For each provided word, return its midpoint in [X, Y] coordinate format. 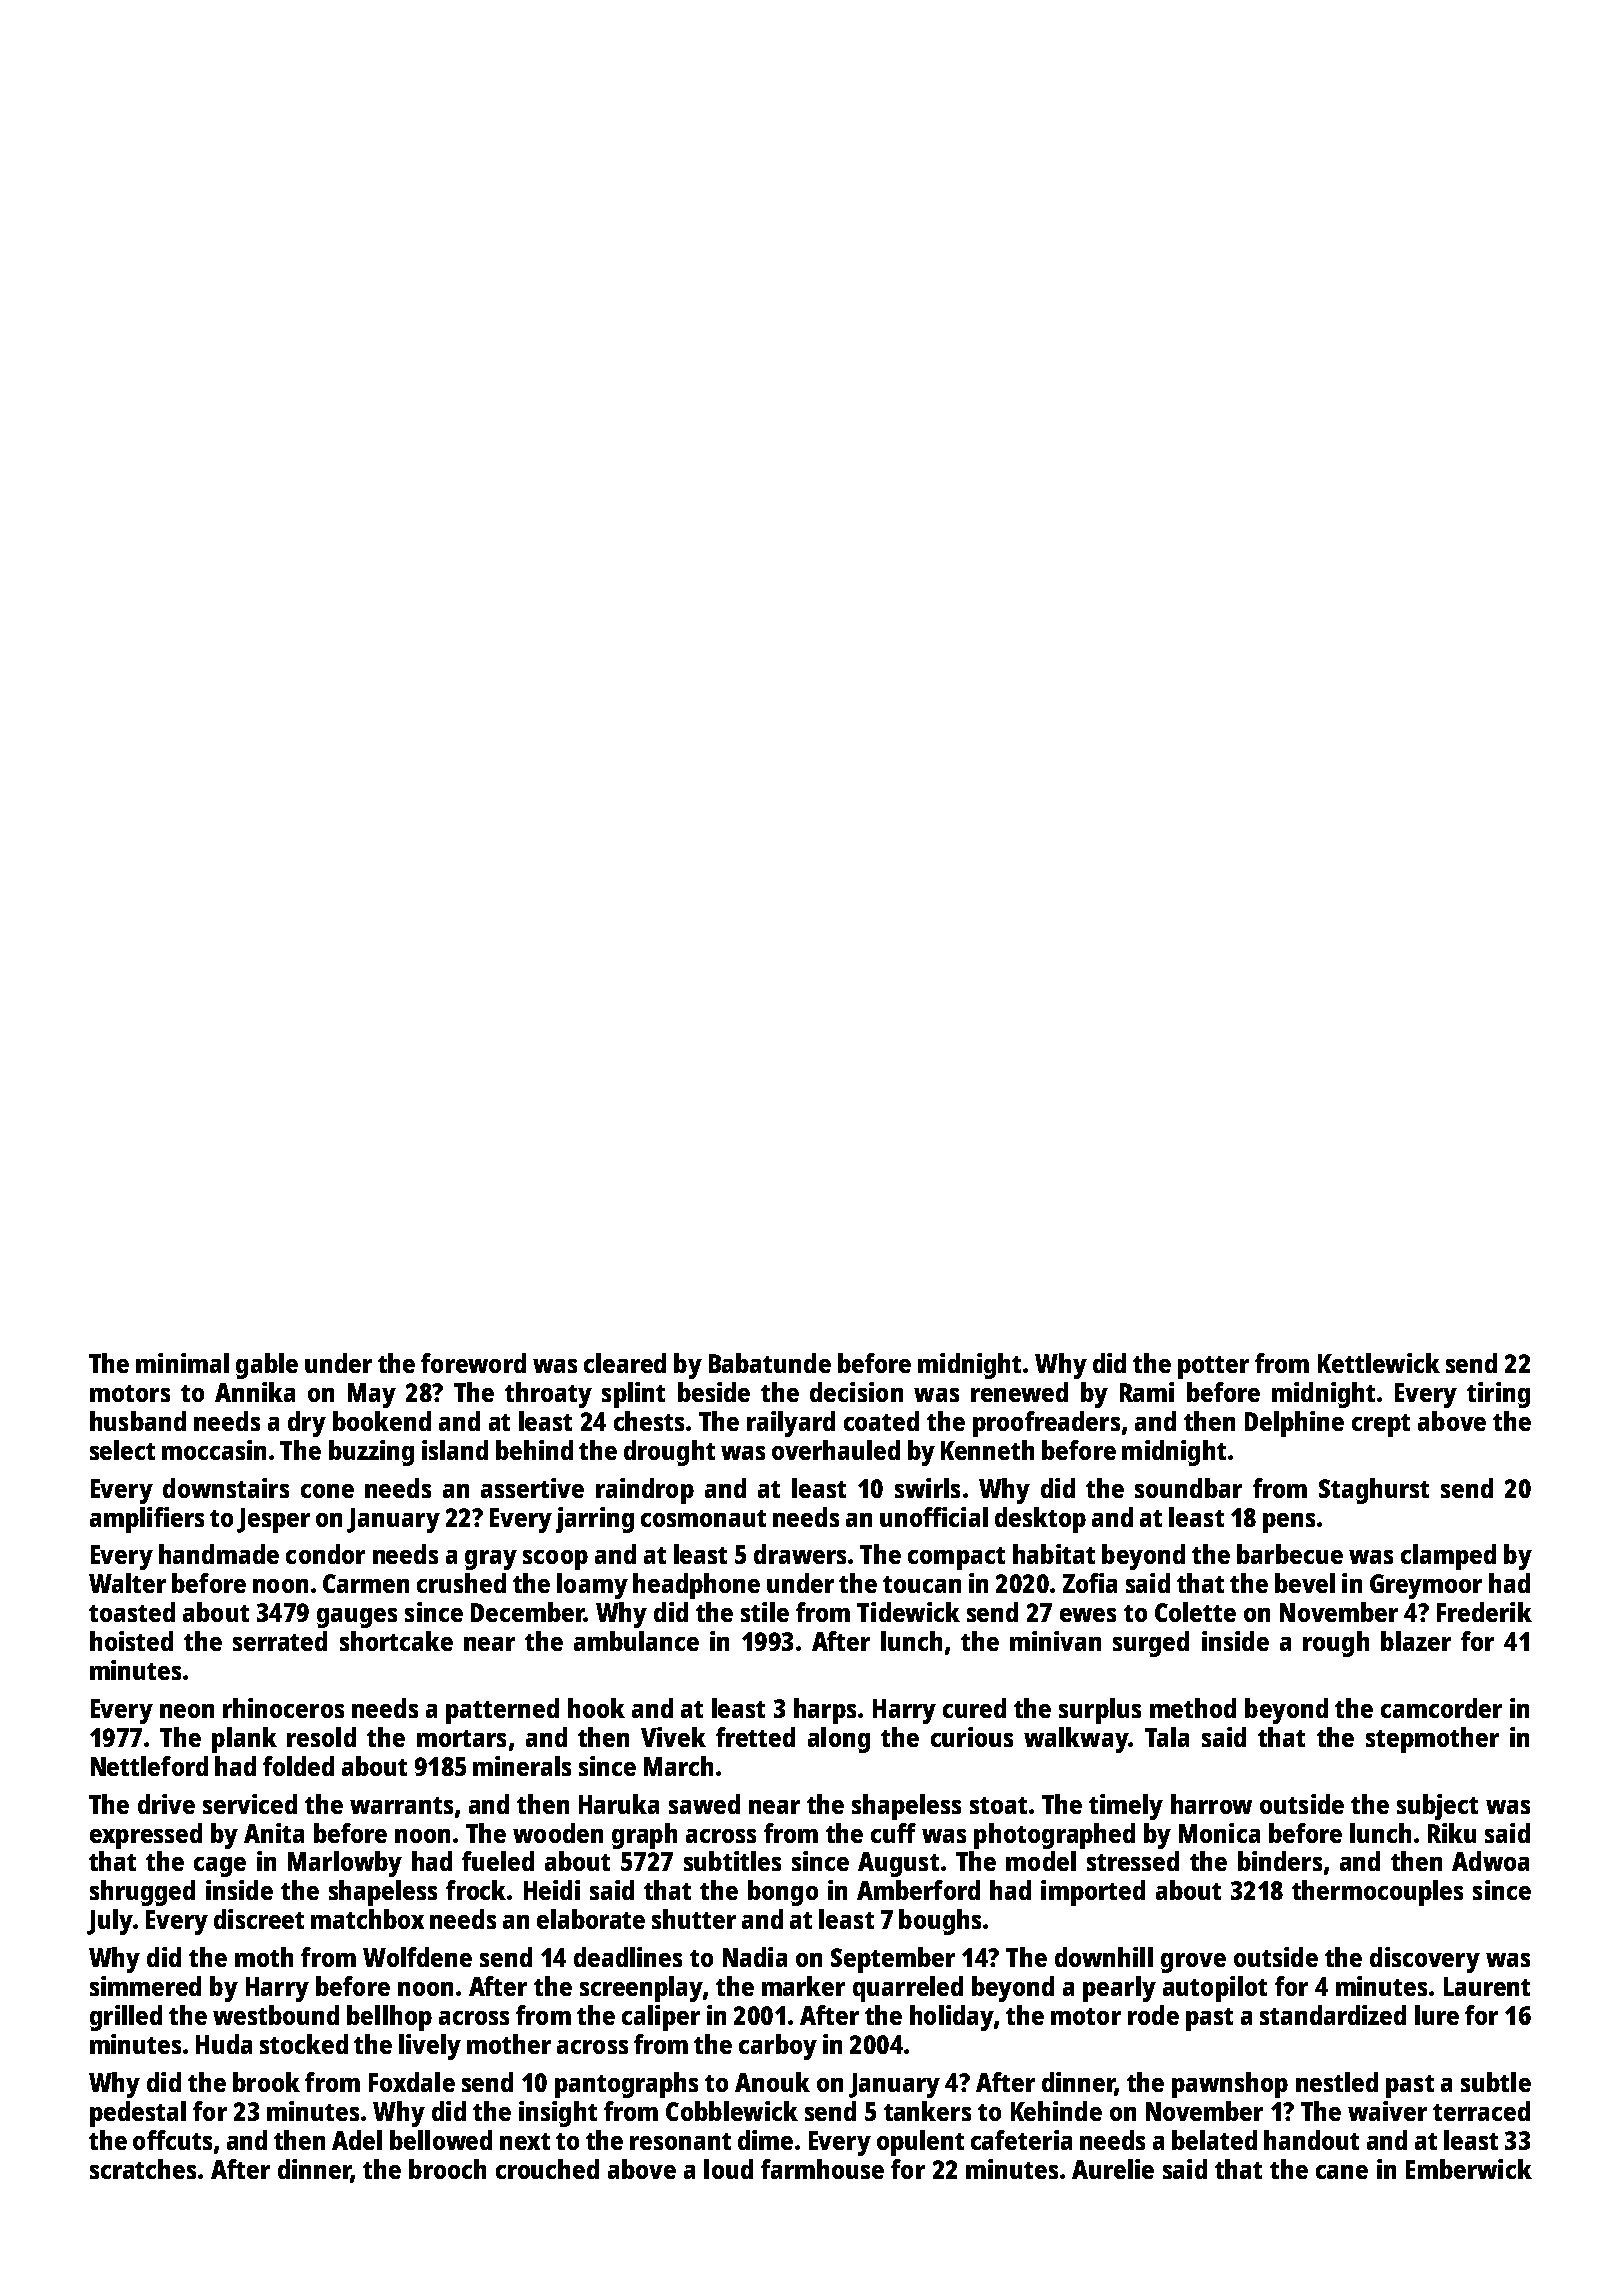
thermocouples [1377, 1893]
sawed [704, 1804]
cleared [625, 1363]
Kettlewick [1379, 1363]
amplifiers [147, 1520]
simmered [145, 1986]
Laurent [1487, 1986]
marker [803, 1986]
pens [1289, 1523]
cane [1342, 2172]
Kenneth [987, 1450]
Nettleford [149, 1766]
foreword [473, 1363]
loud [728, 2169]
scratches [143, 2169]
